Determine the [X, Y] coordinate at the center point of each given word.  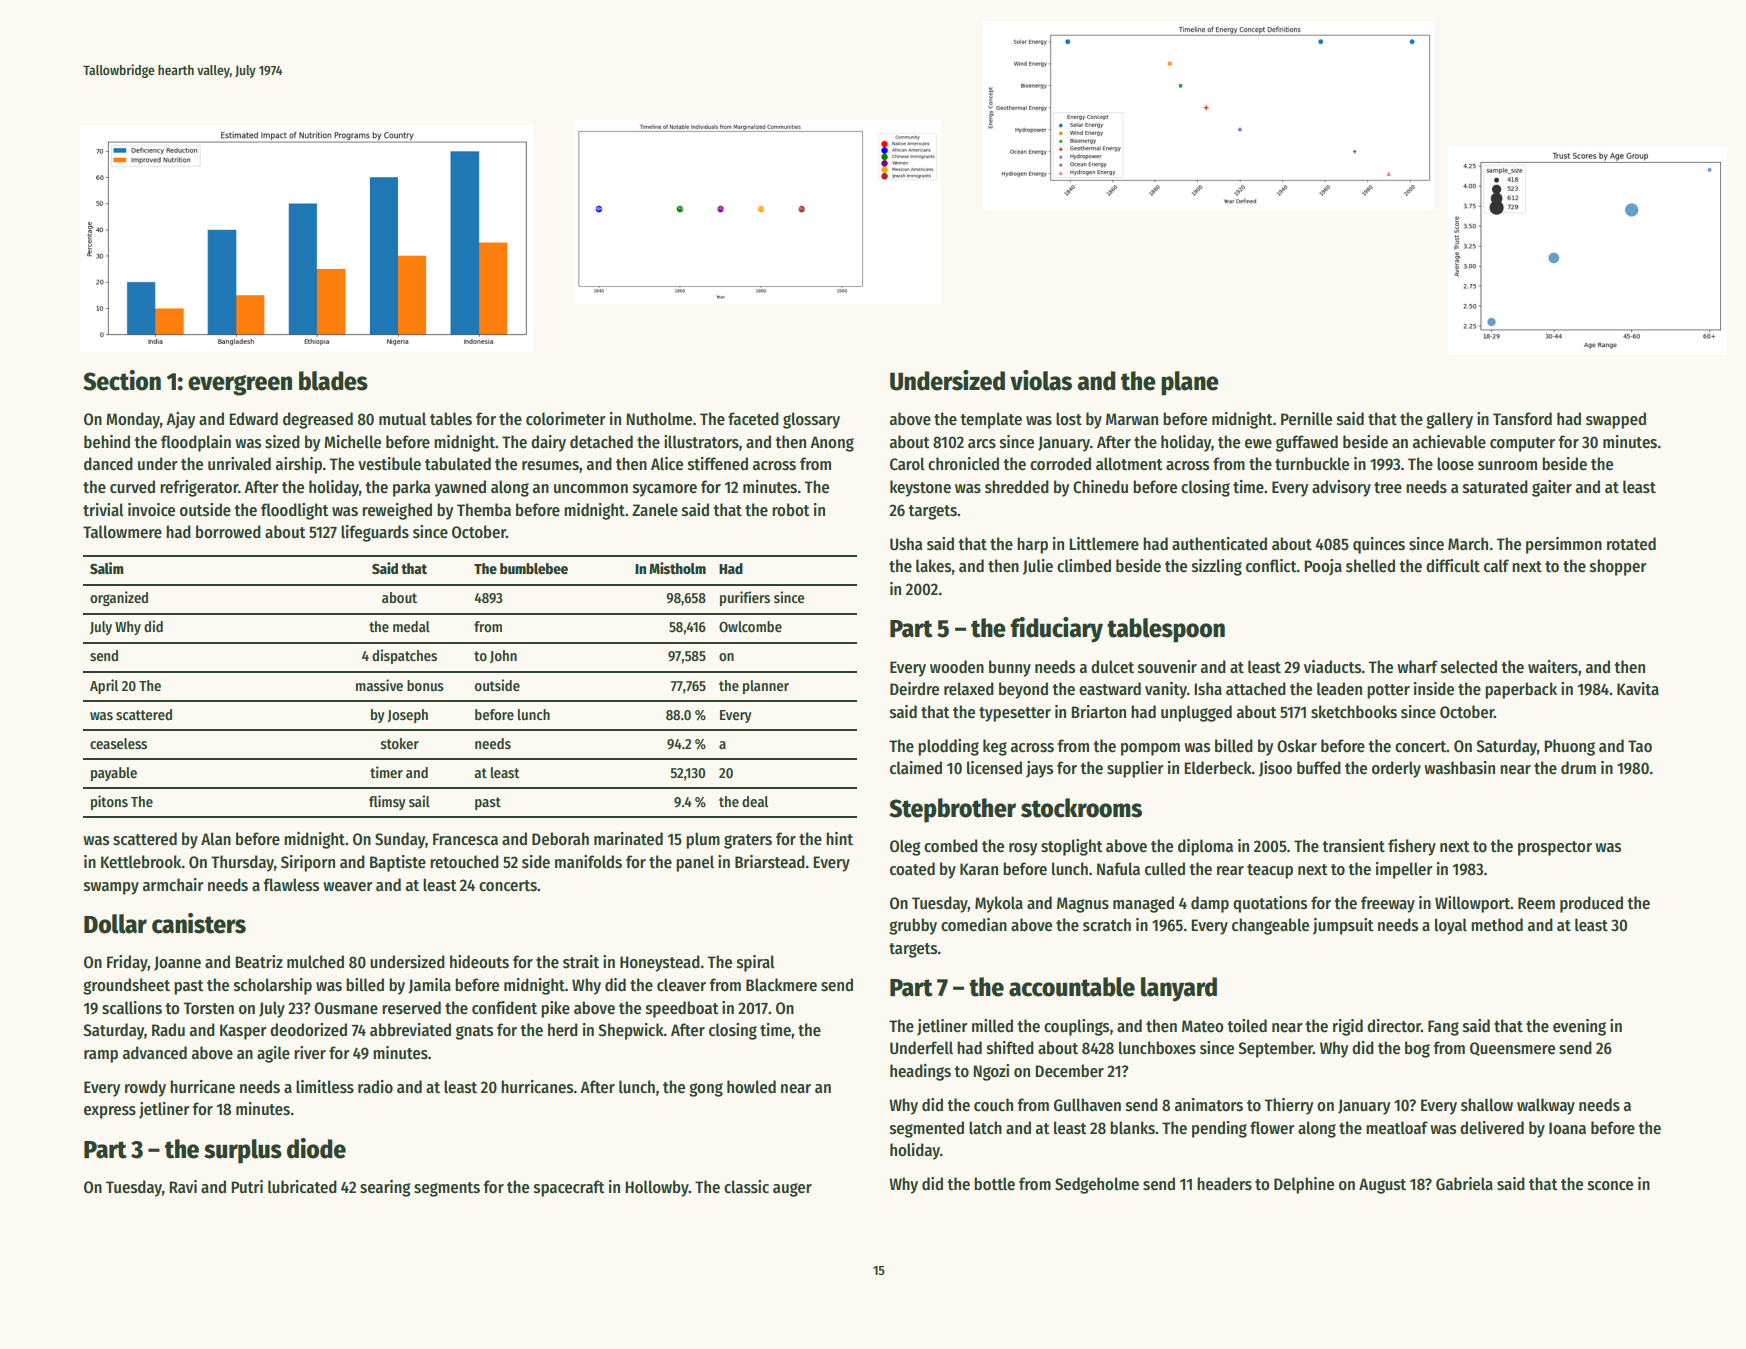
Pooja [1323, 567]
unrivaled [239, 464]
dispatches [404, 656]
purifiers [745, 598]
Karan [979, 869]
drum [1578, 768]
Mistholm [677, 568]
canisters [199, 923]
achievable [1449, 442]
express [110, 1112]
